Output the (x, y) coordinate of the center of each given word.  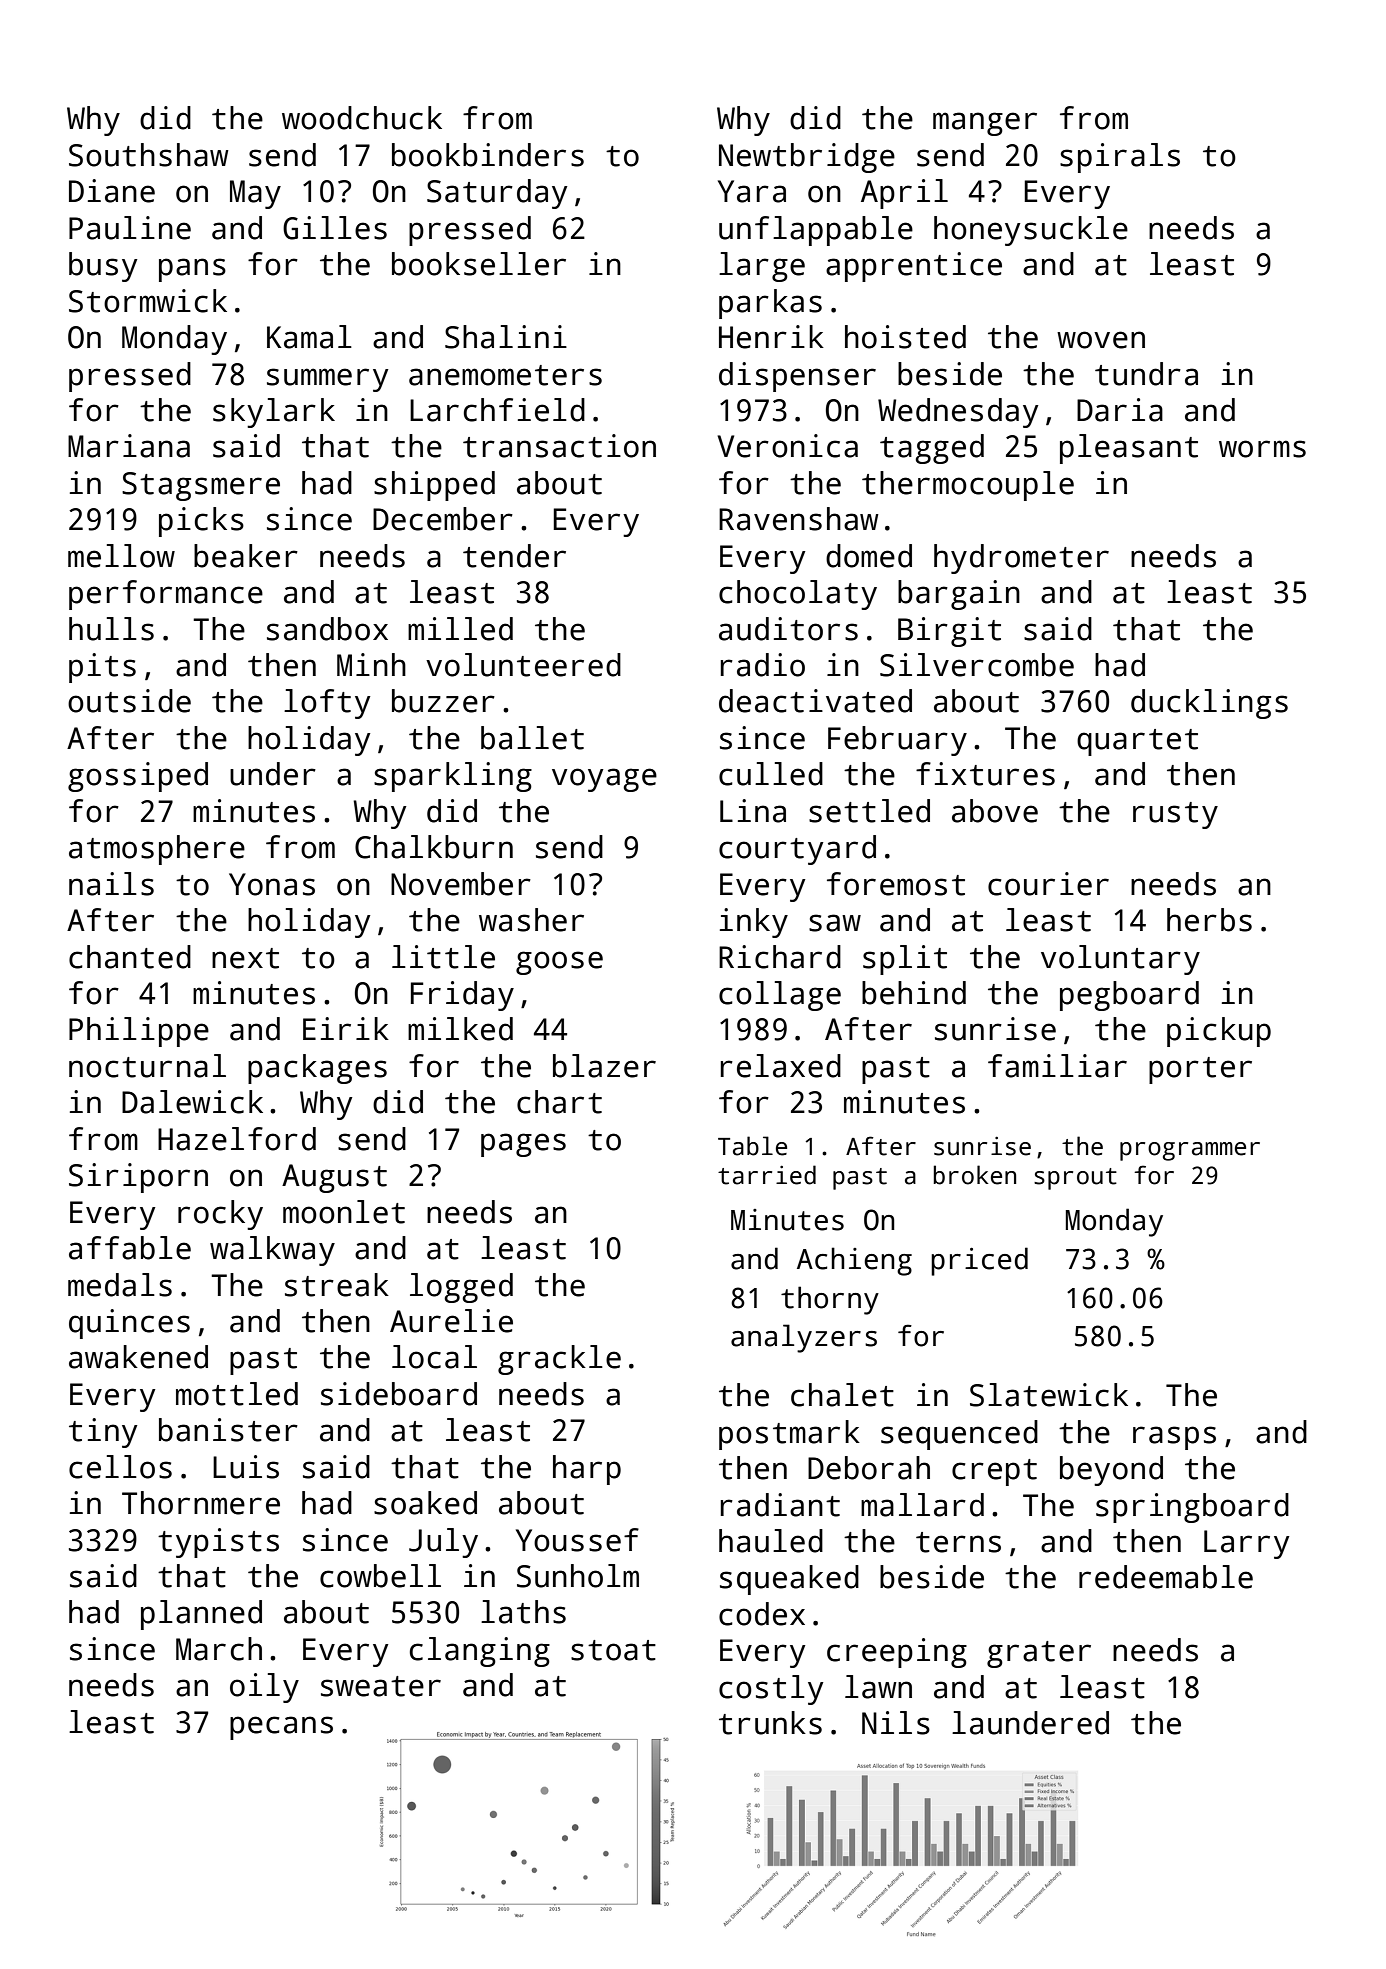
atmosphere (157, 850)
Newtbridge (807, 158)
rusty (1175, 815)
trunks (770, 1723)
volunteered (523, 665)
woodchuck (362, 118)
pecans (281, 1728)
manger (985, 124)
